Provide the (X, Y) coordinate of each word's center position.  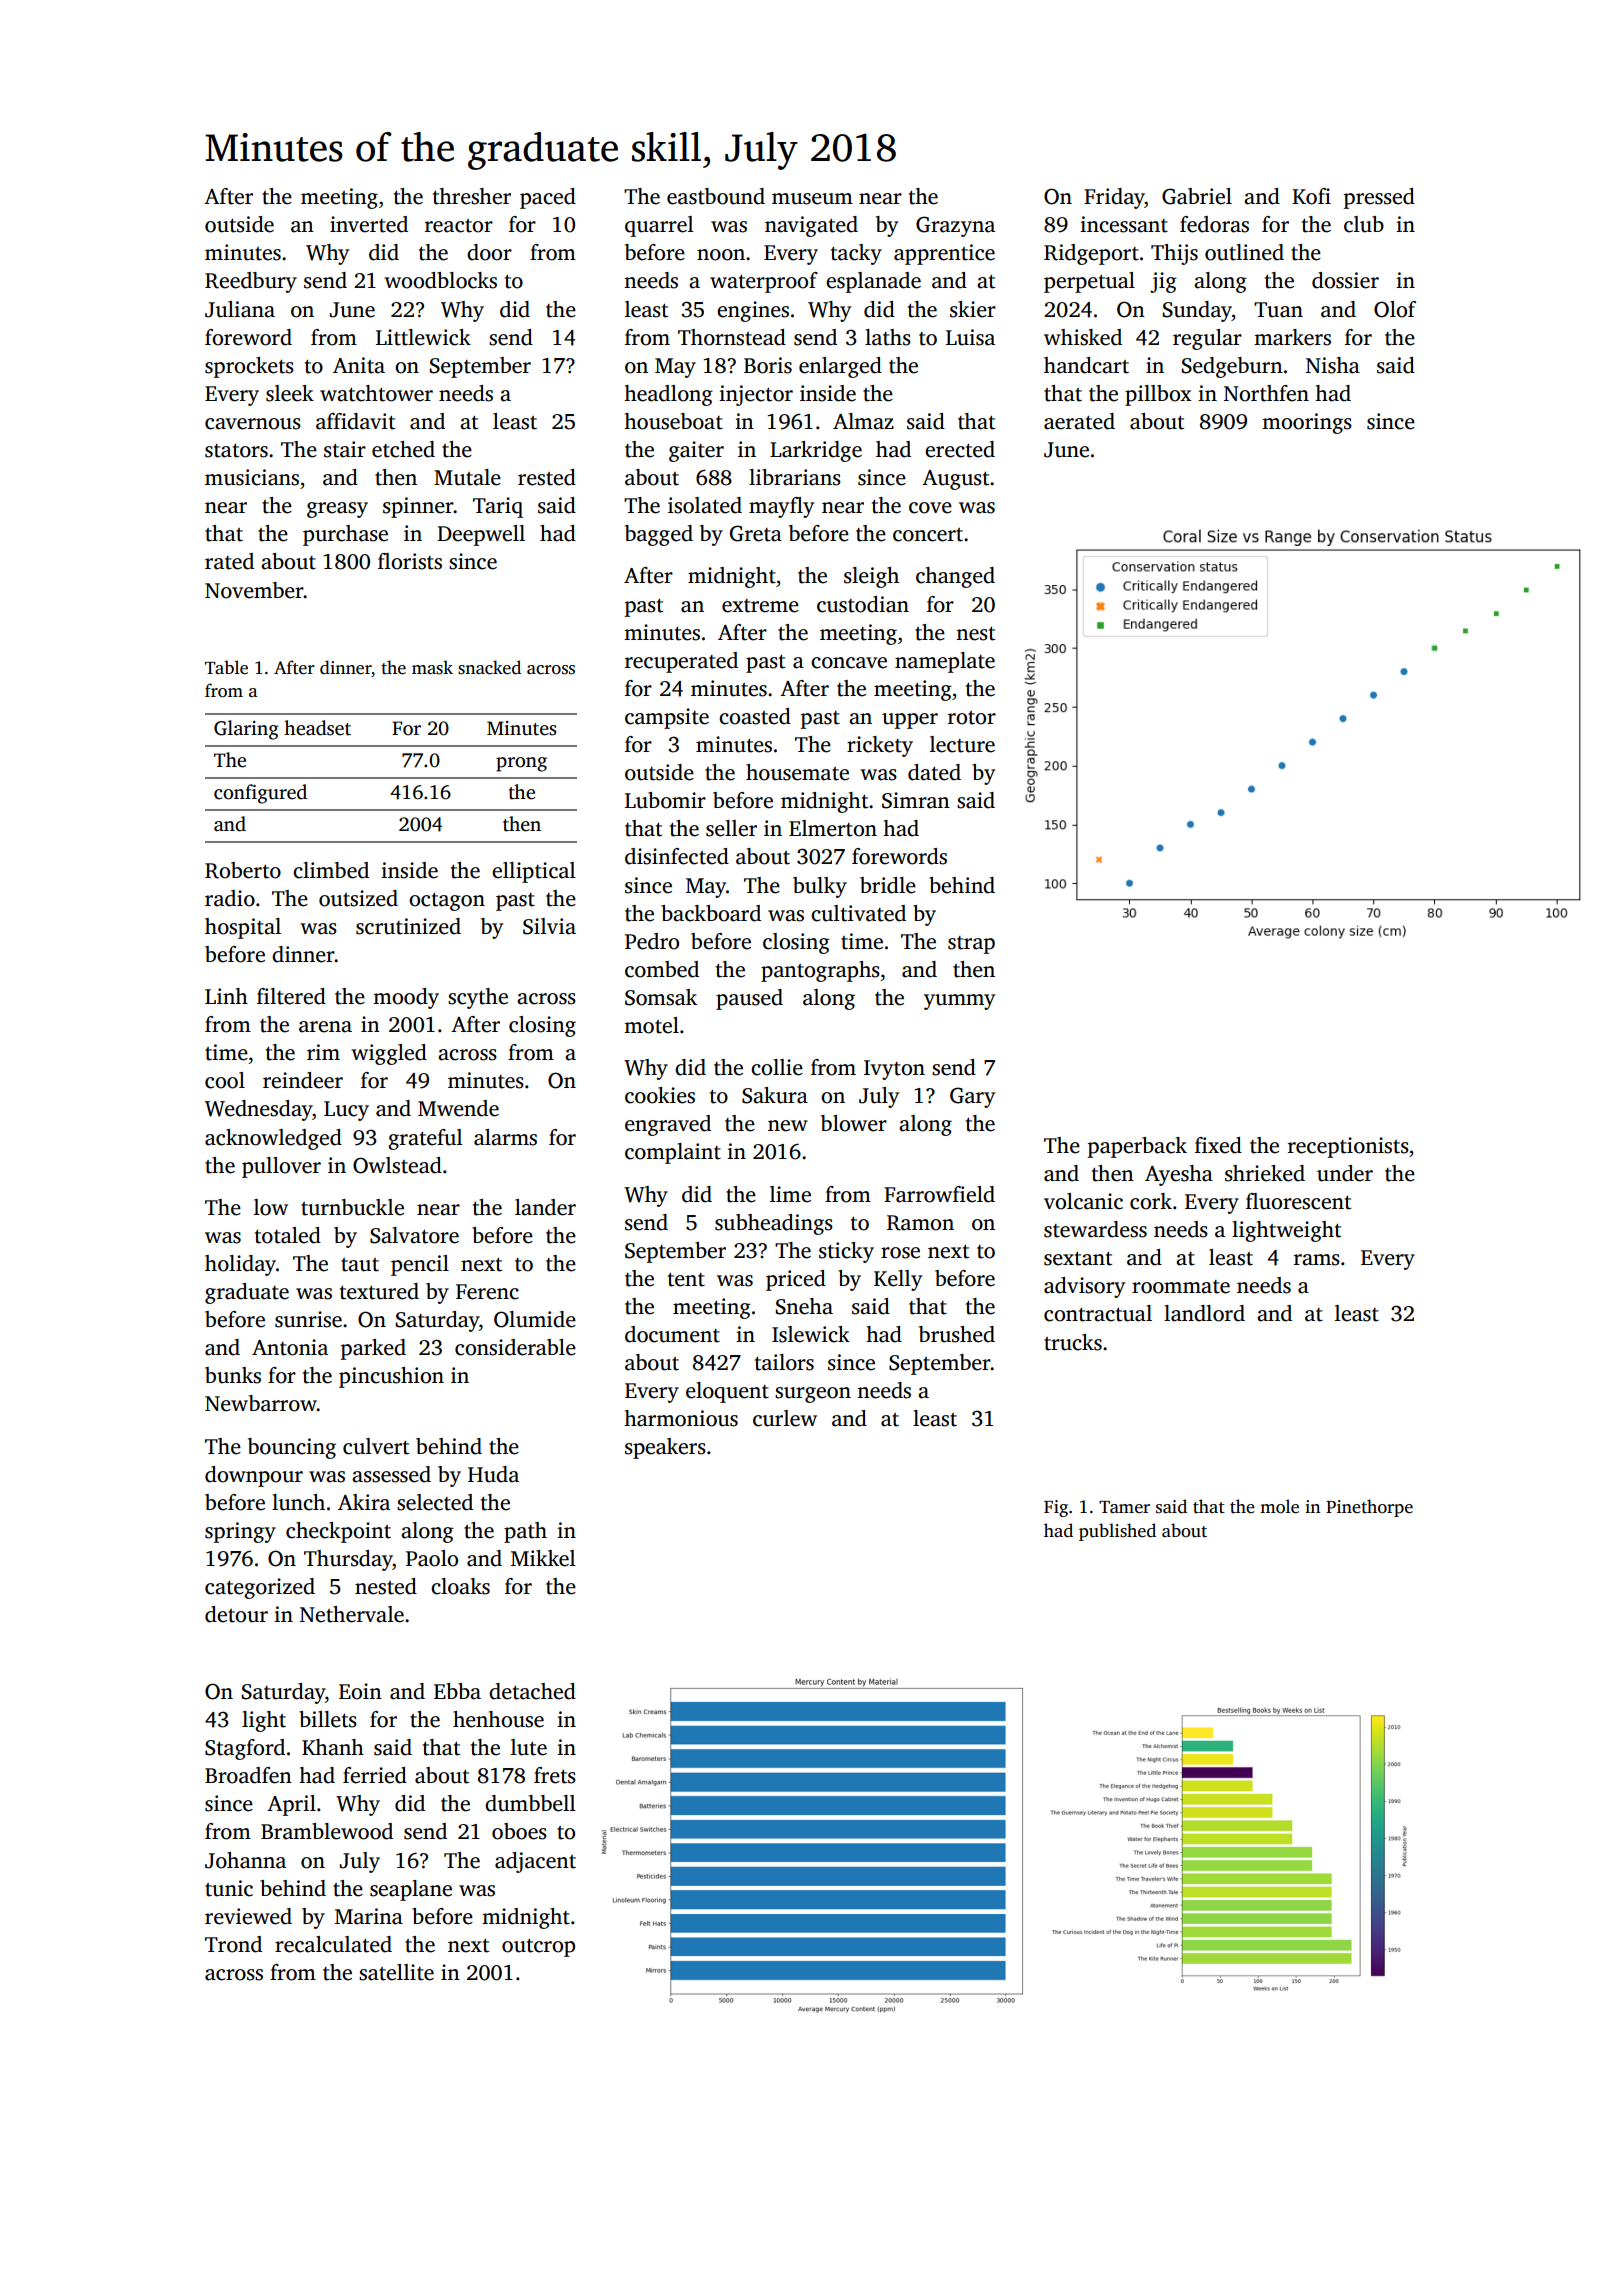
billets (328, 1719)
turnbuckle (352, 1207)
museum (812, 199)
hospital (243, 928)
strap (971, 945)
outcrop (538, 1948)
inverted (369, 224)
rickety (880, 746)
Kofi (1311, 196)
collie (777, 1067)
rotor (972, 718)
